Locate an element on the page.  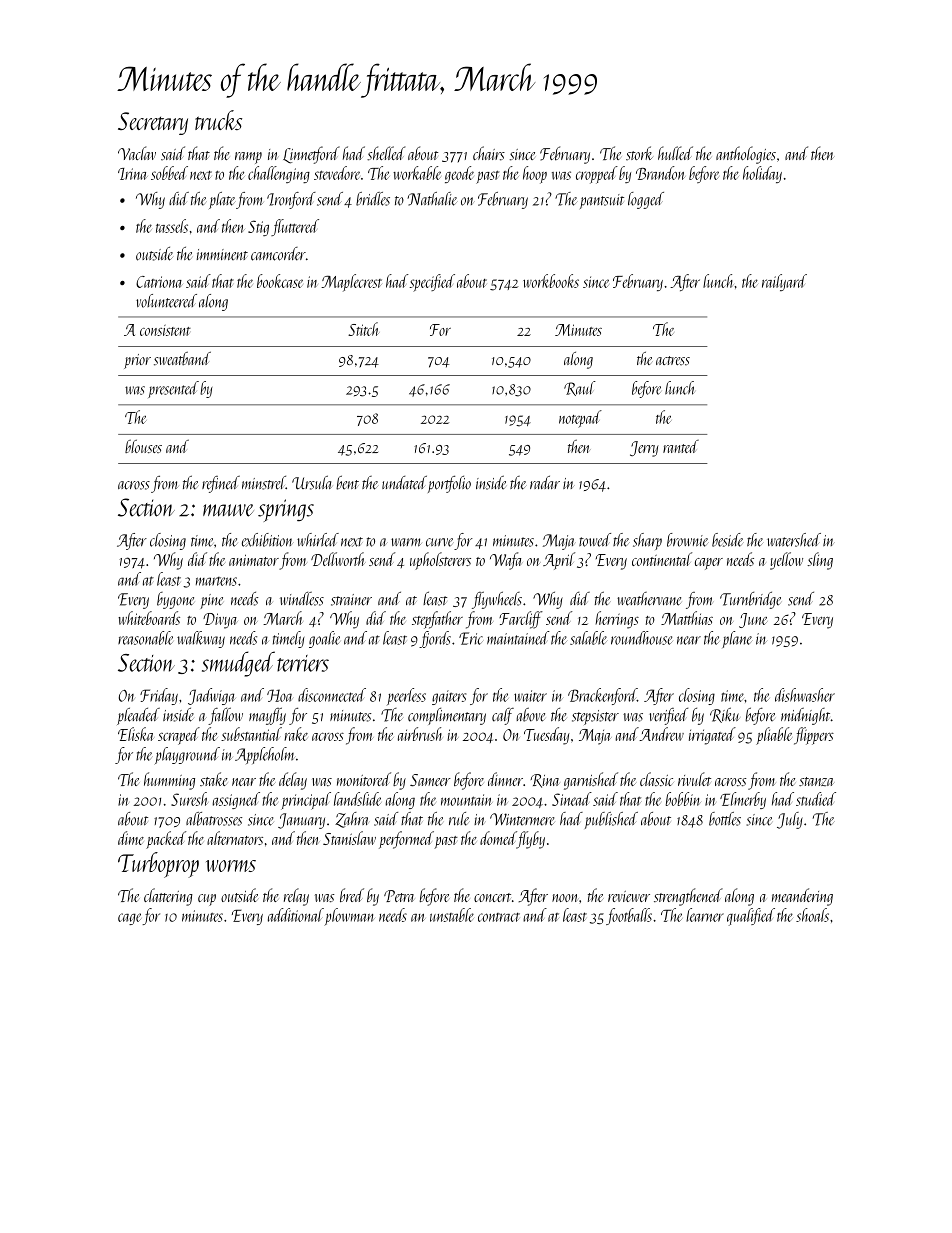
radar is located at coordinates (545, 482).
